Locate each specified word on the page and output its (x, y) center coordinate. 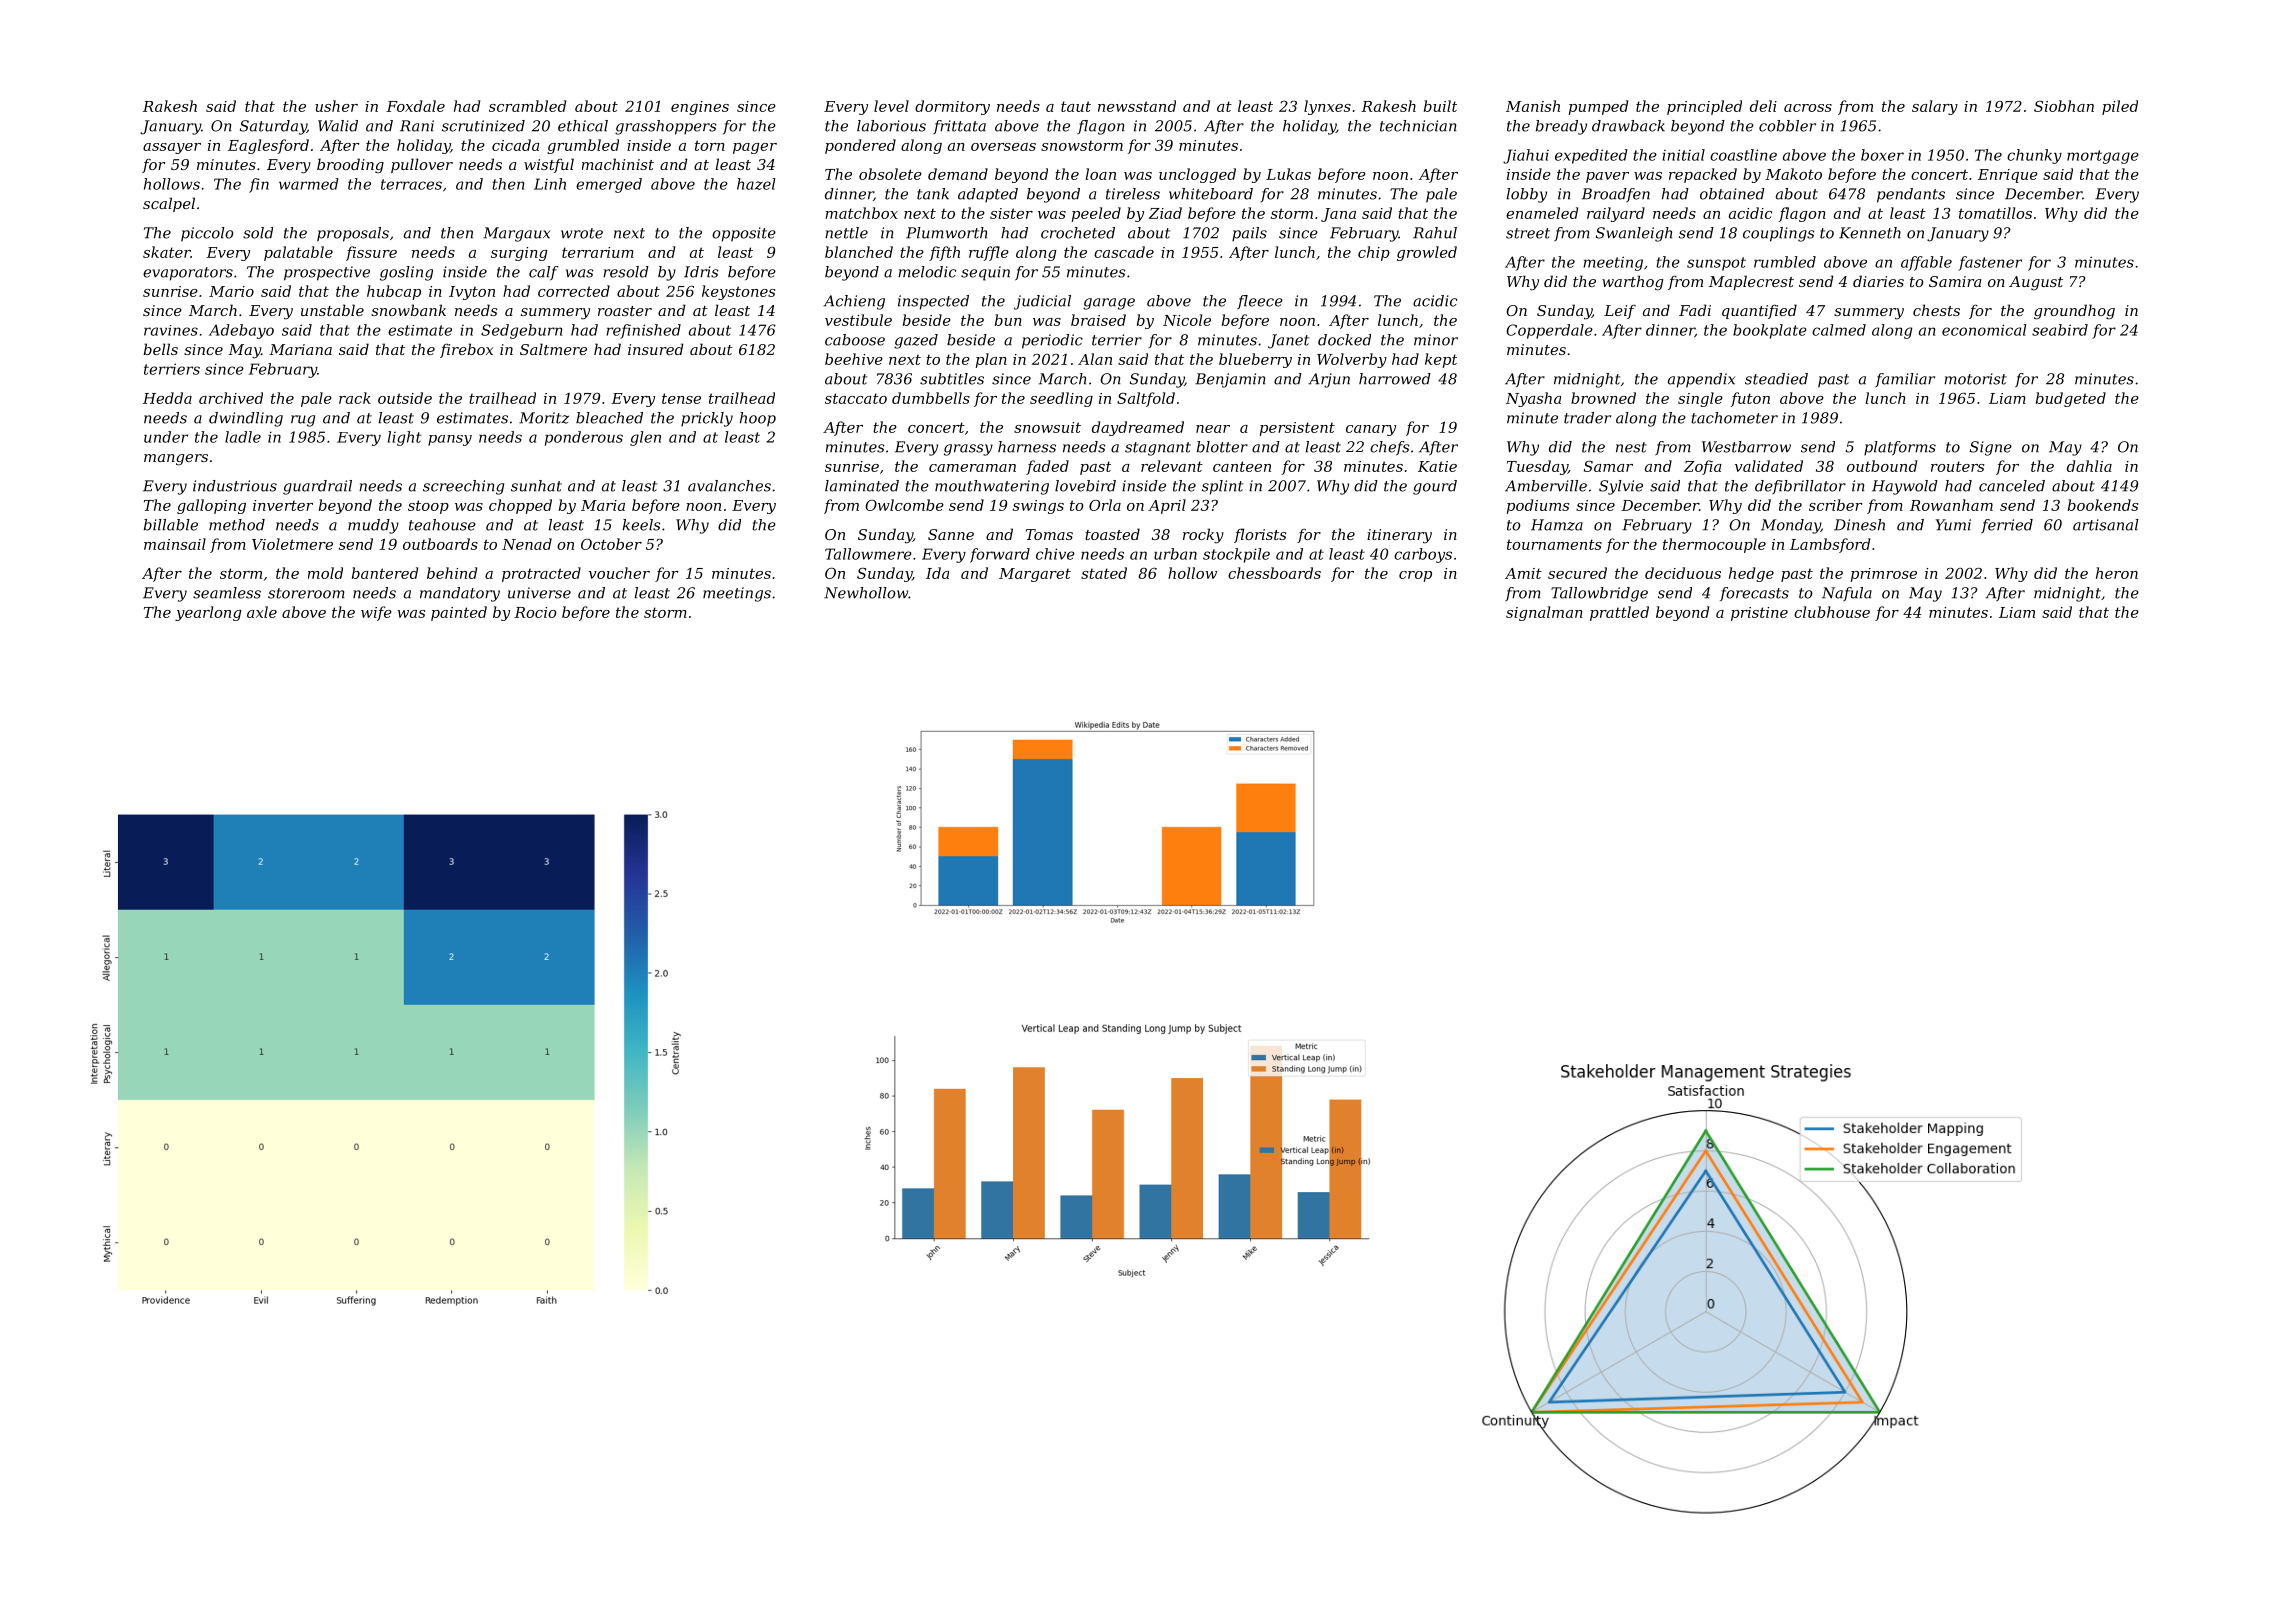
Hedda (167, 398)
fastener (1990, 263)
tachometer (1735, 418)
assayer (172, 148)
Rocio (535, 612)
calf (544, 273)
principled (1704, 107)
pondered (860, 146)
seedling (1061, 399)
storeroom (306, 593)
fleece (1260, 302)
